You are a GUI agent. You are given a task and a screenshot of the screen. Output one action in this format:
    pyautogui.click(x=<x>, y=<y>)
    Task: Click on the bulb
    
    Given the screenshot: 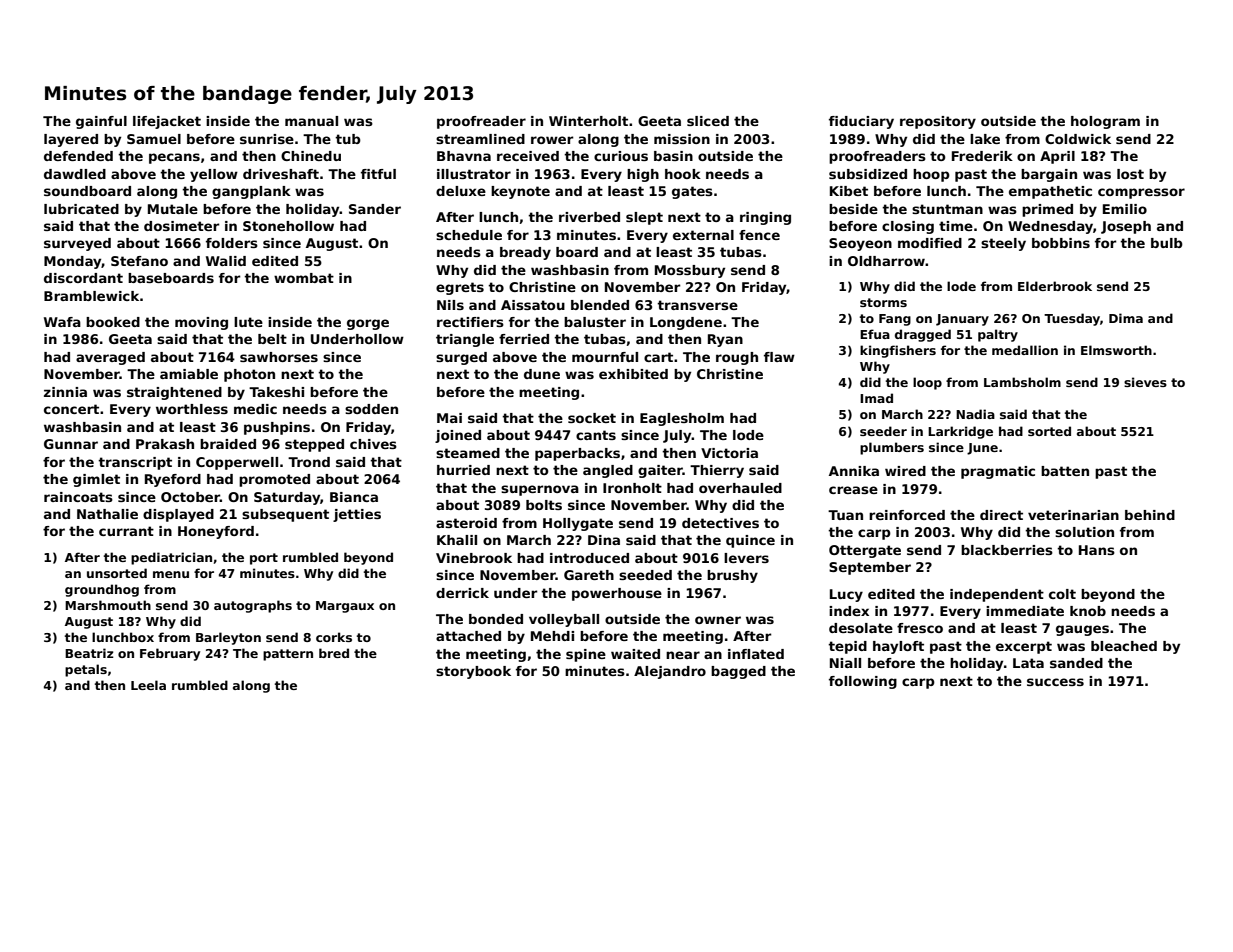 What is the action you would take?
    pyautogui.click(x=1167, y=243)
